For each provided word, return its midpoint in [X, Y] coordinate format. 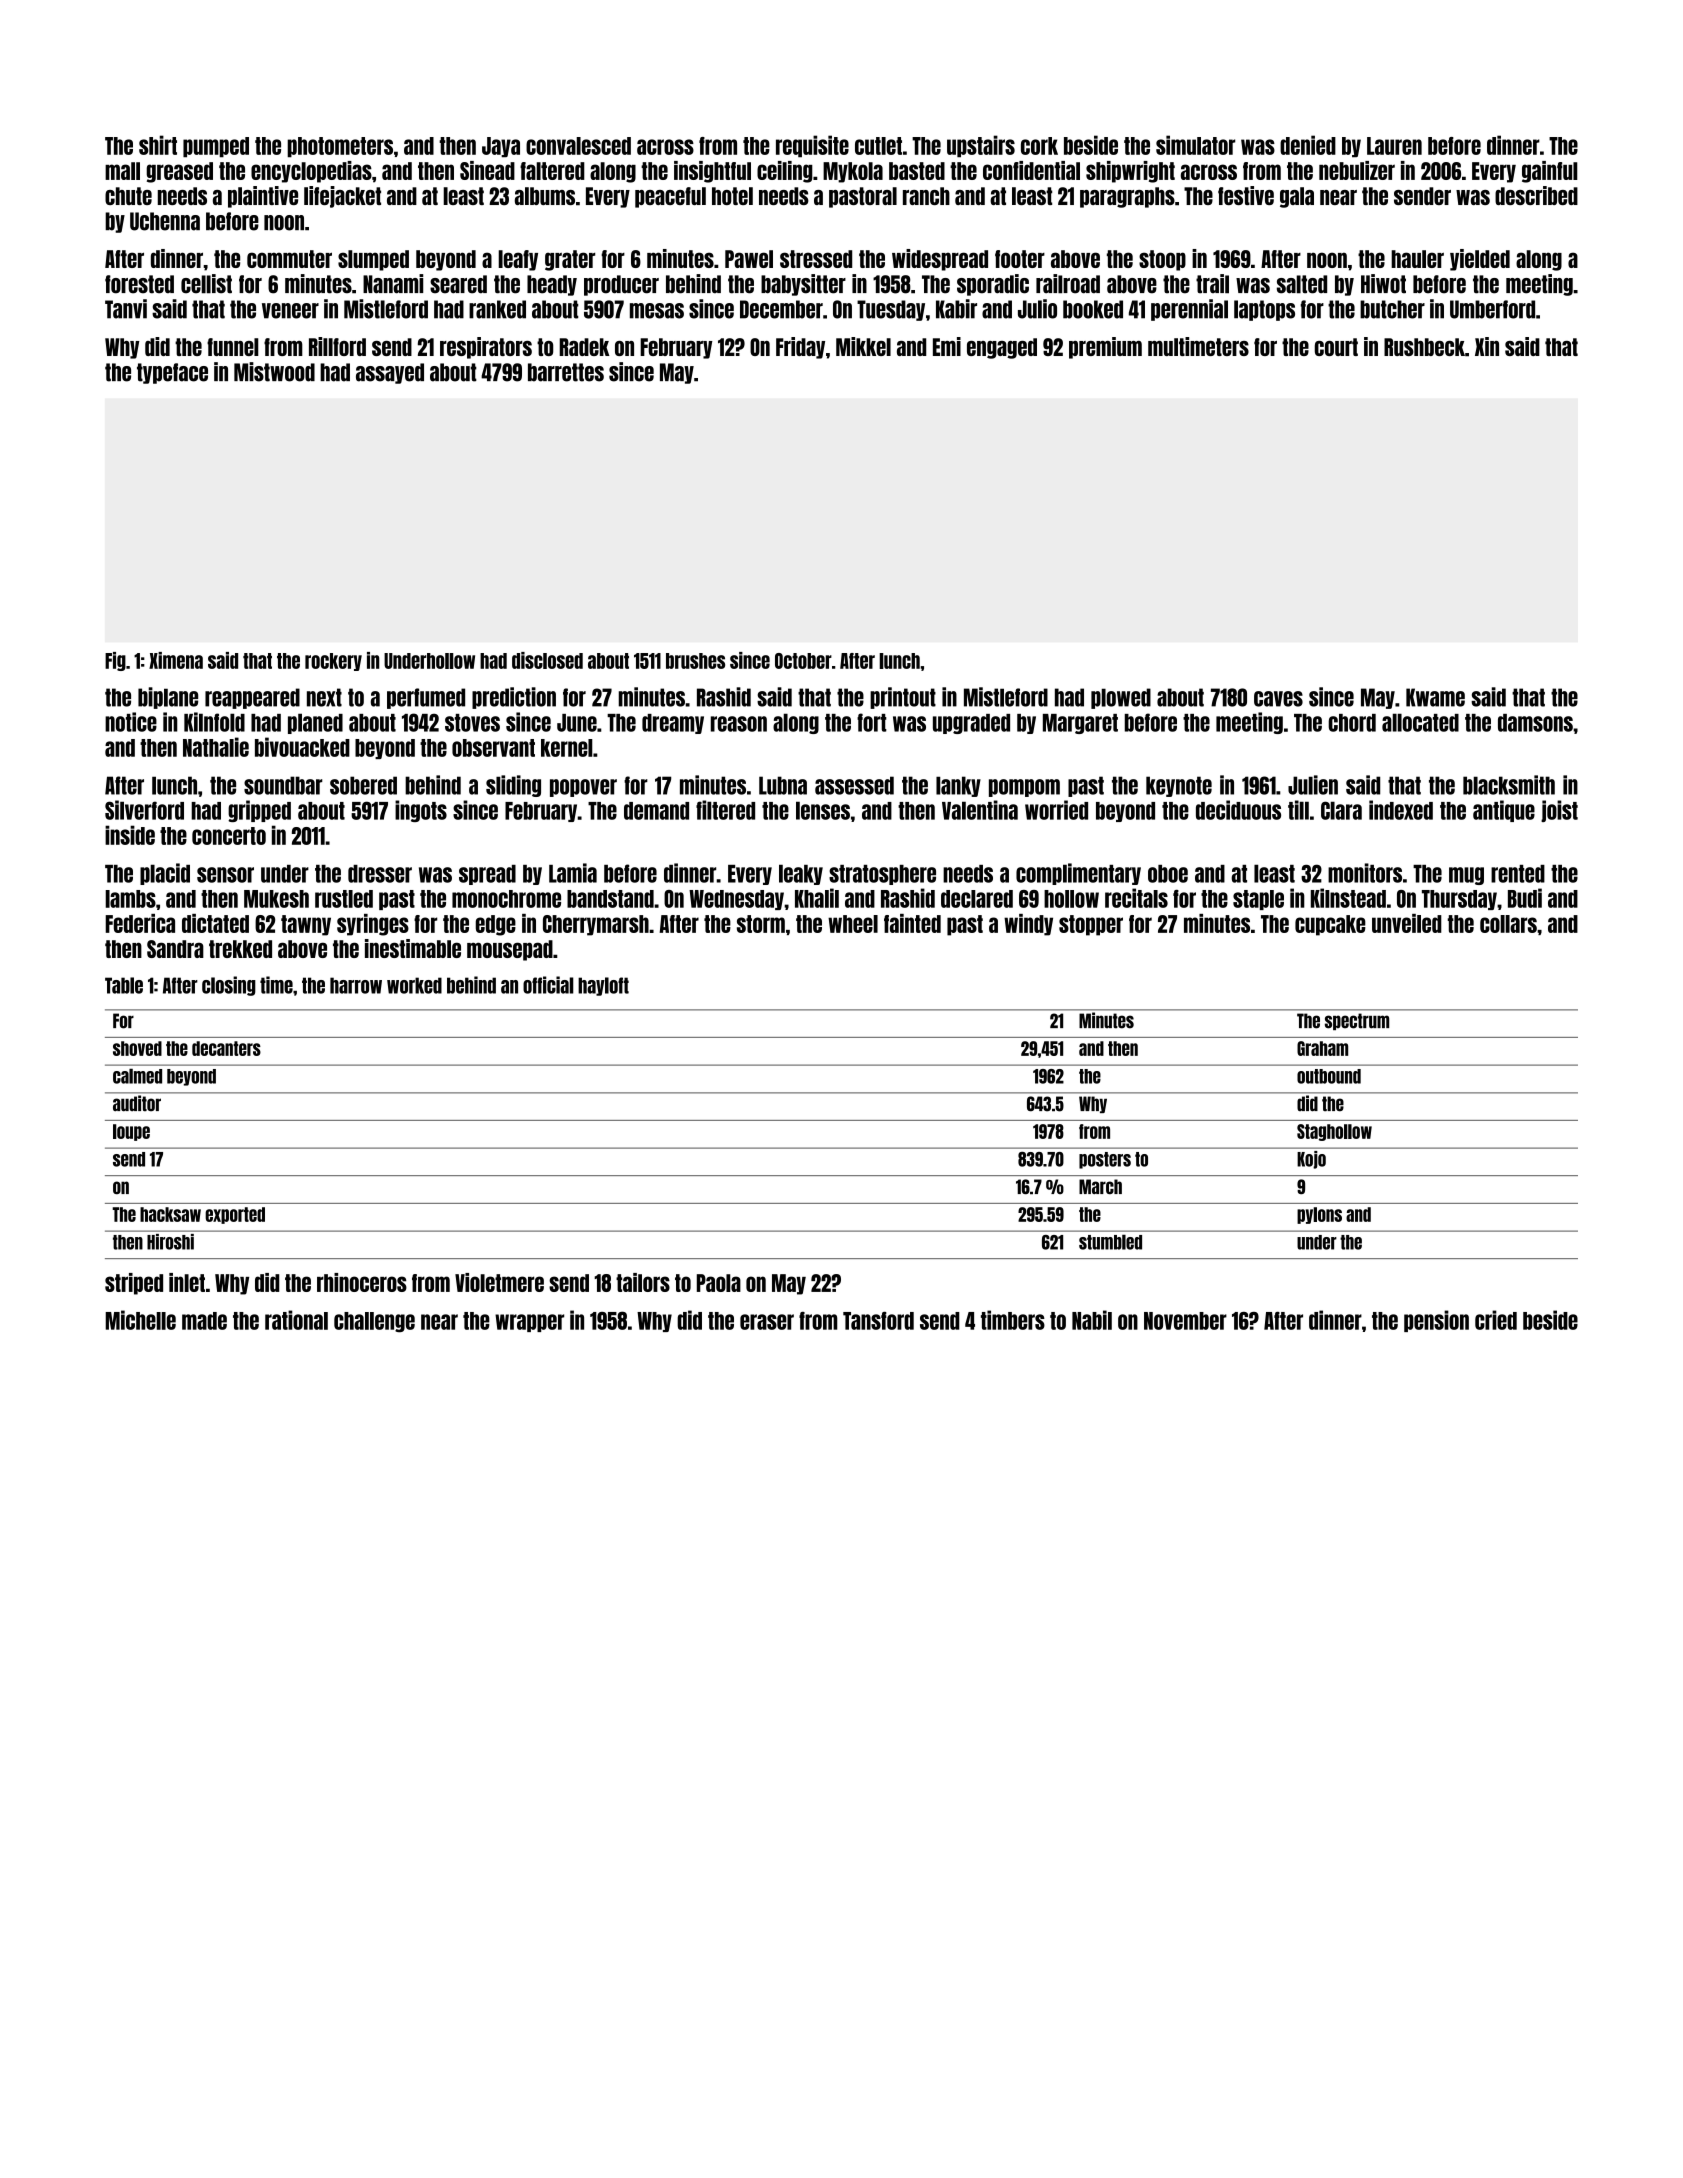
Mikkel [863, 346]
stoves [472, 723]
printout [903, 698]
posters [1105, 1160]
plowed [1121, 698]
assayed [390, 373]
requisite [812, 146]
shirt [158, 145]
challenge [374, 1322]
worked [414, 985]
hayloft [603, 986]
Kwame [1435, 697]
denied [1308, 145]
